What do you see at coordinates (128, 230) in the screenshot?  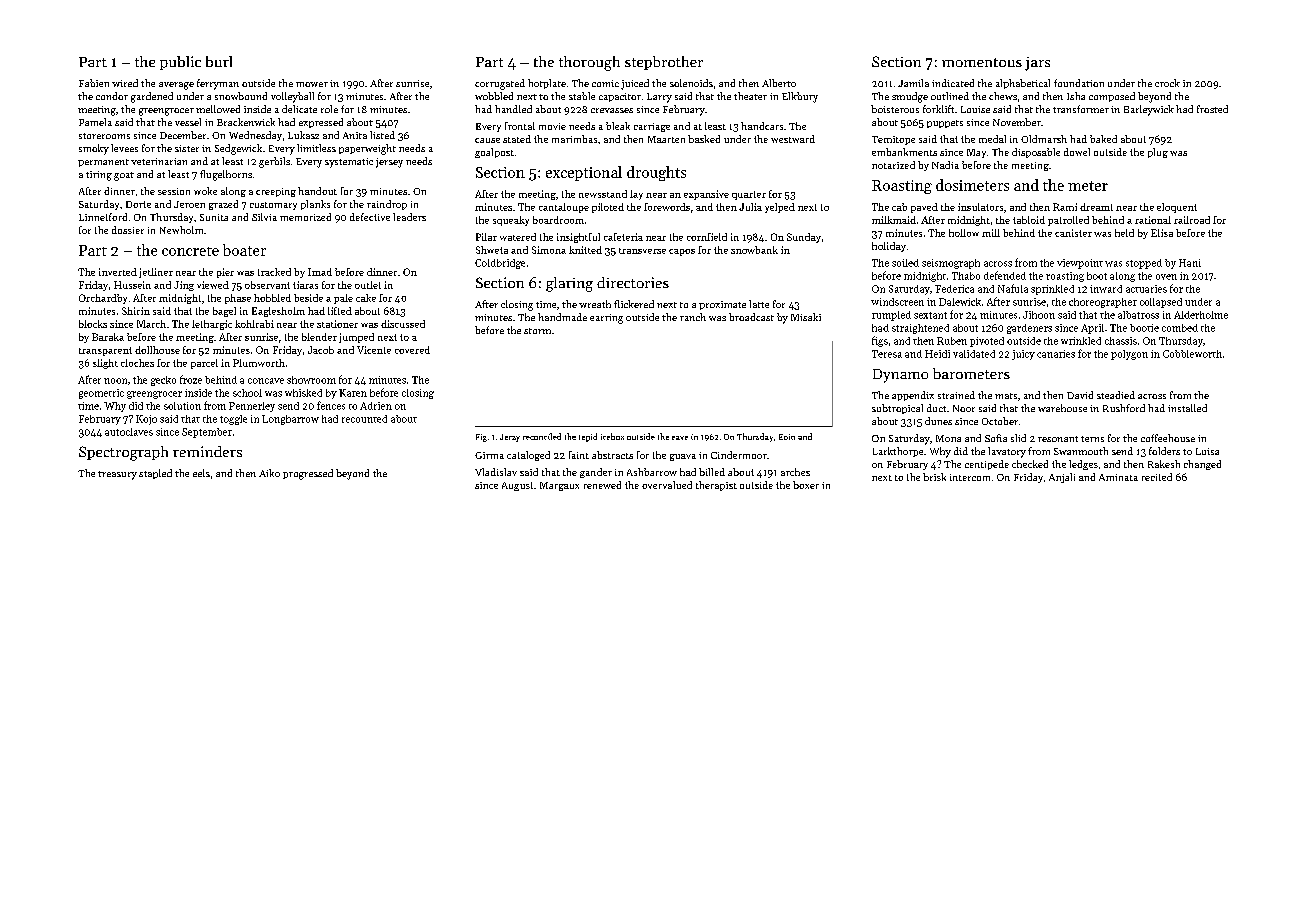 I see `dossier` at bounding box center [128, 230].
